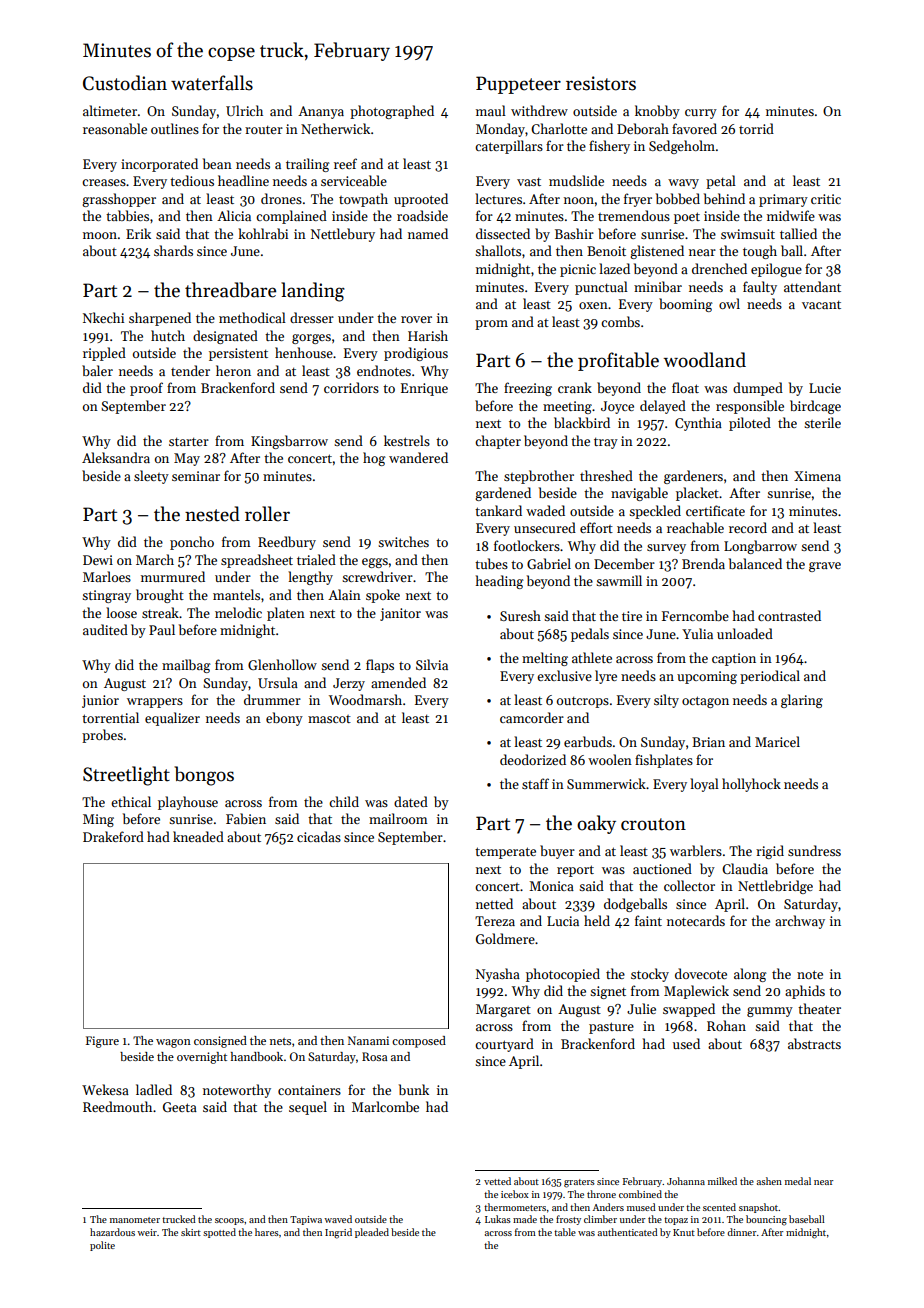 Image resolution: width=924 pixels, height=1308 pixels. Describe the element at coordinates (802, 701) in the screenshot. I see `glaring` at that location.
